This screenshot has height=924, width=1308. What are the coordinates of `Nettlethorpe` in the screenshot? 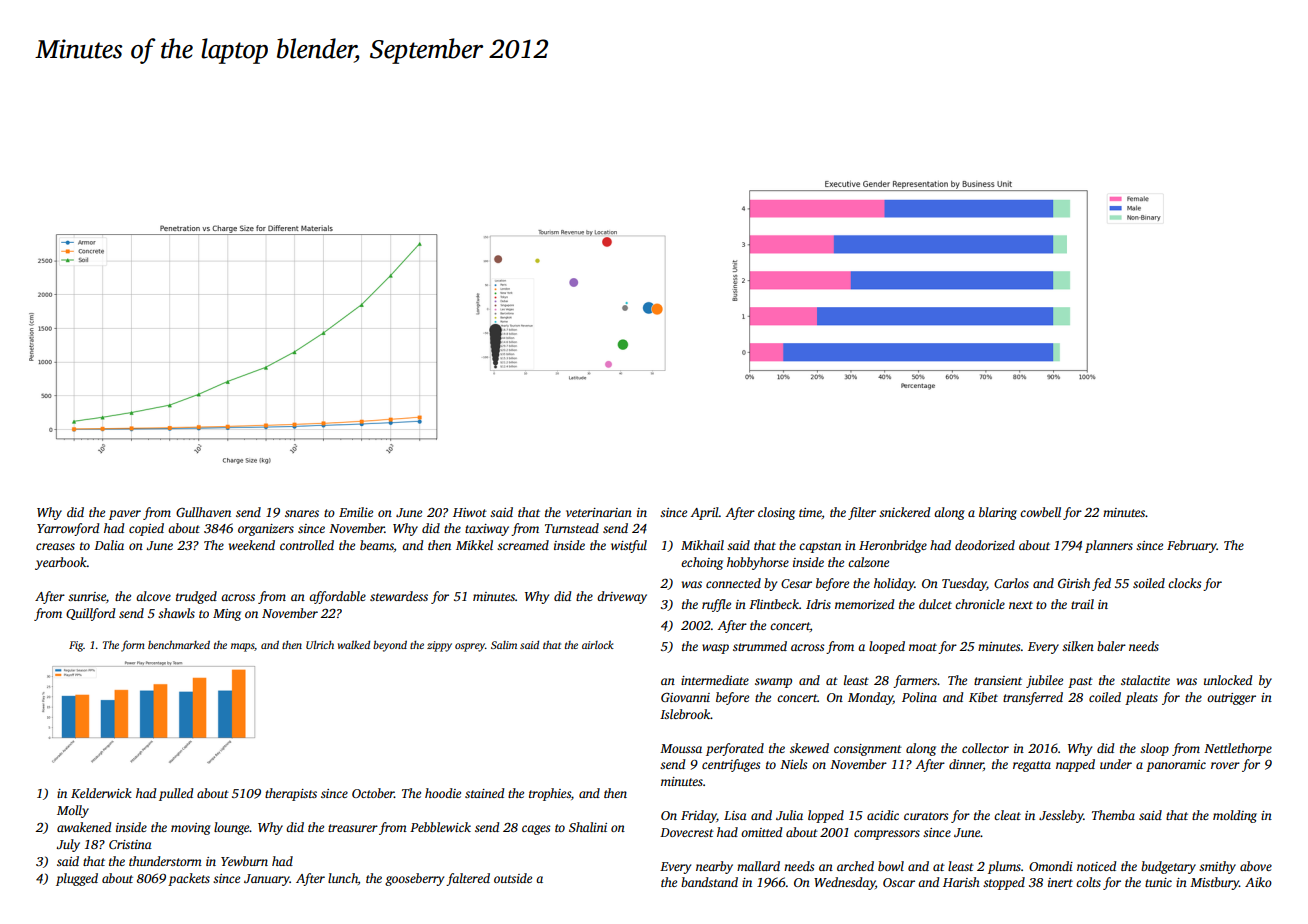 It's located at (1238, 749).
